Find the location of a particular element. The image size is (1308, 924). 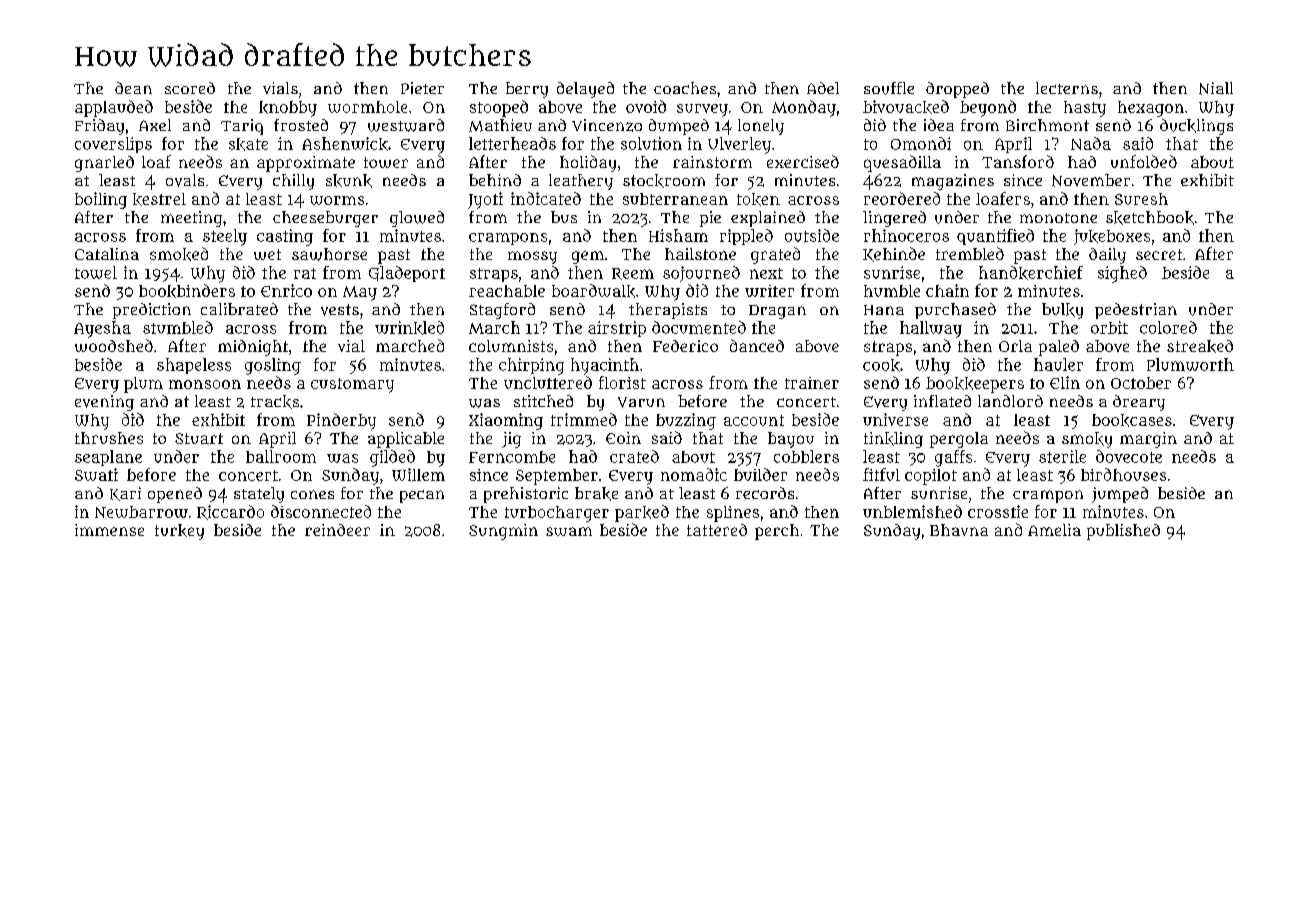

perch is located at coordinates (777, 532).
